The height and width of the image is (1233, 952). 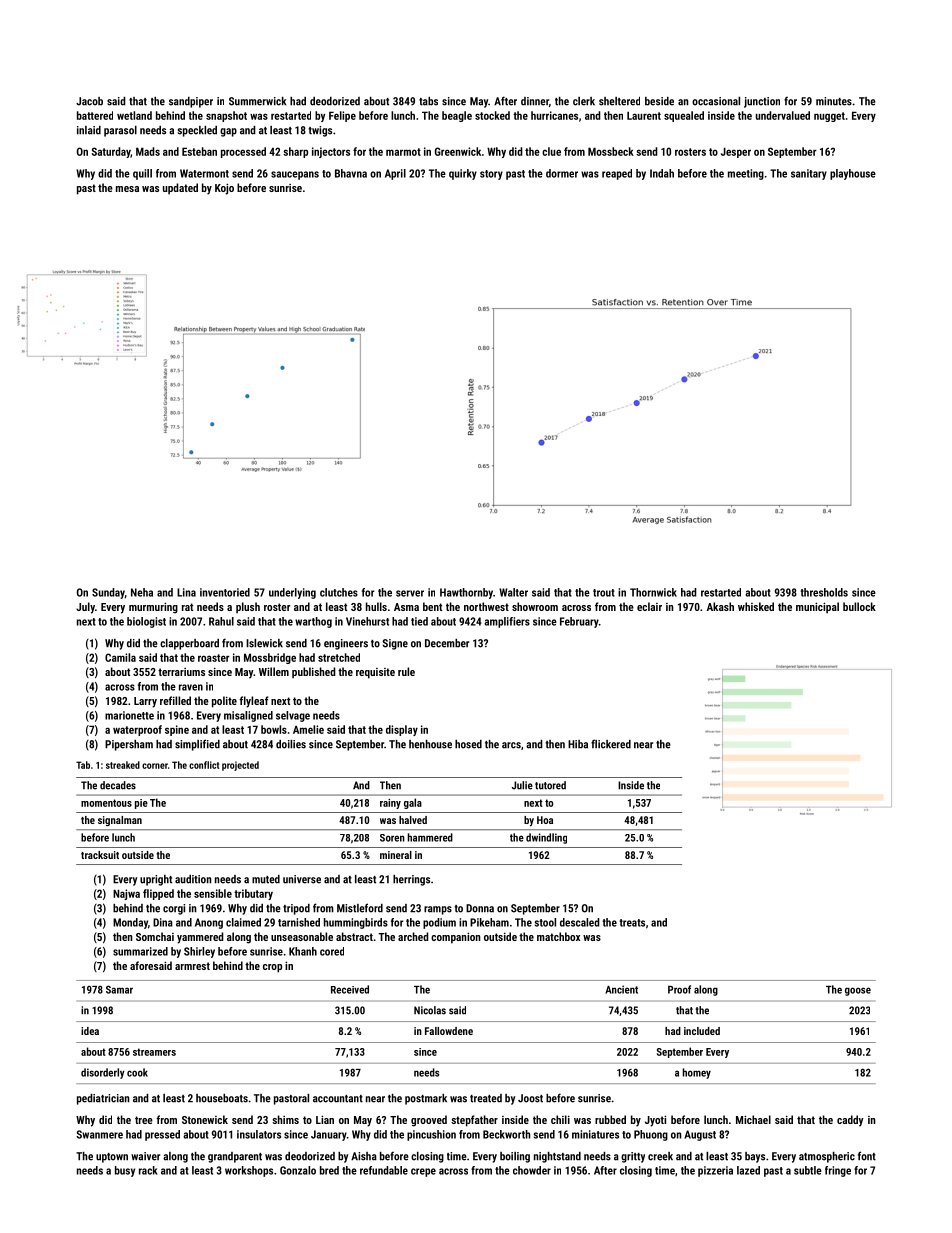 What do you see at coordinates (720, 606) in the image?
I see `Akash` at bounding box center [720, 606].
